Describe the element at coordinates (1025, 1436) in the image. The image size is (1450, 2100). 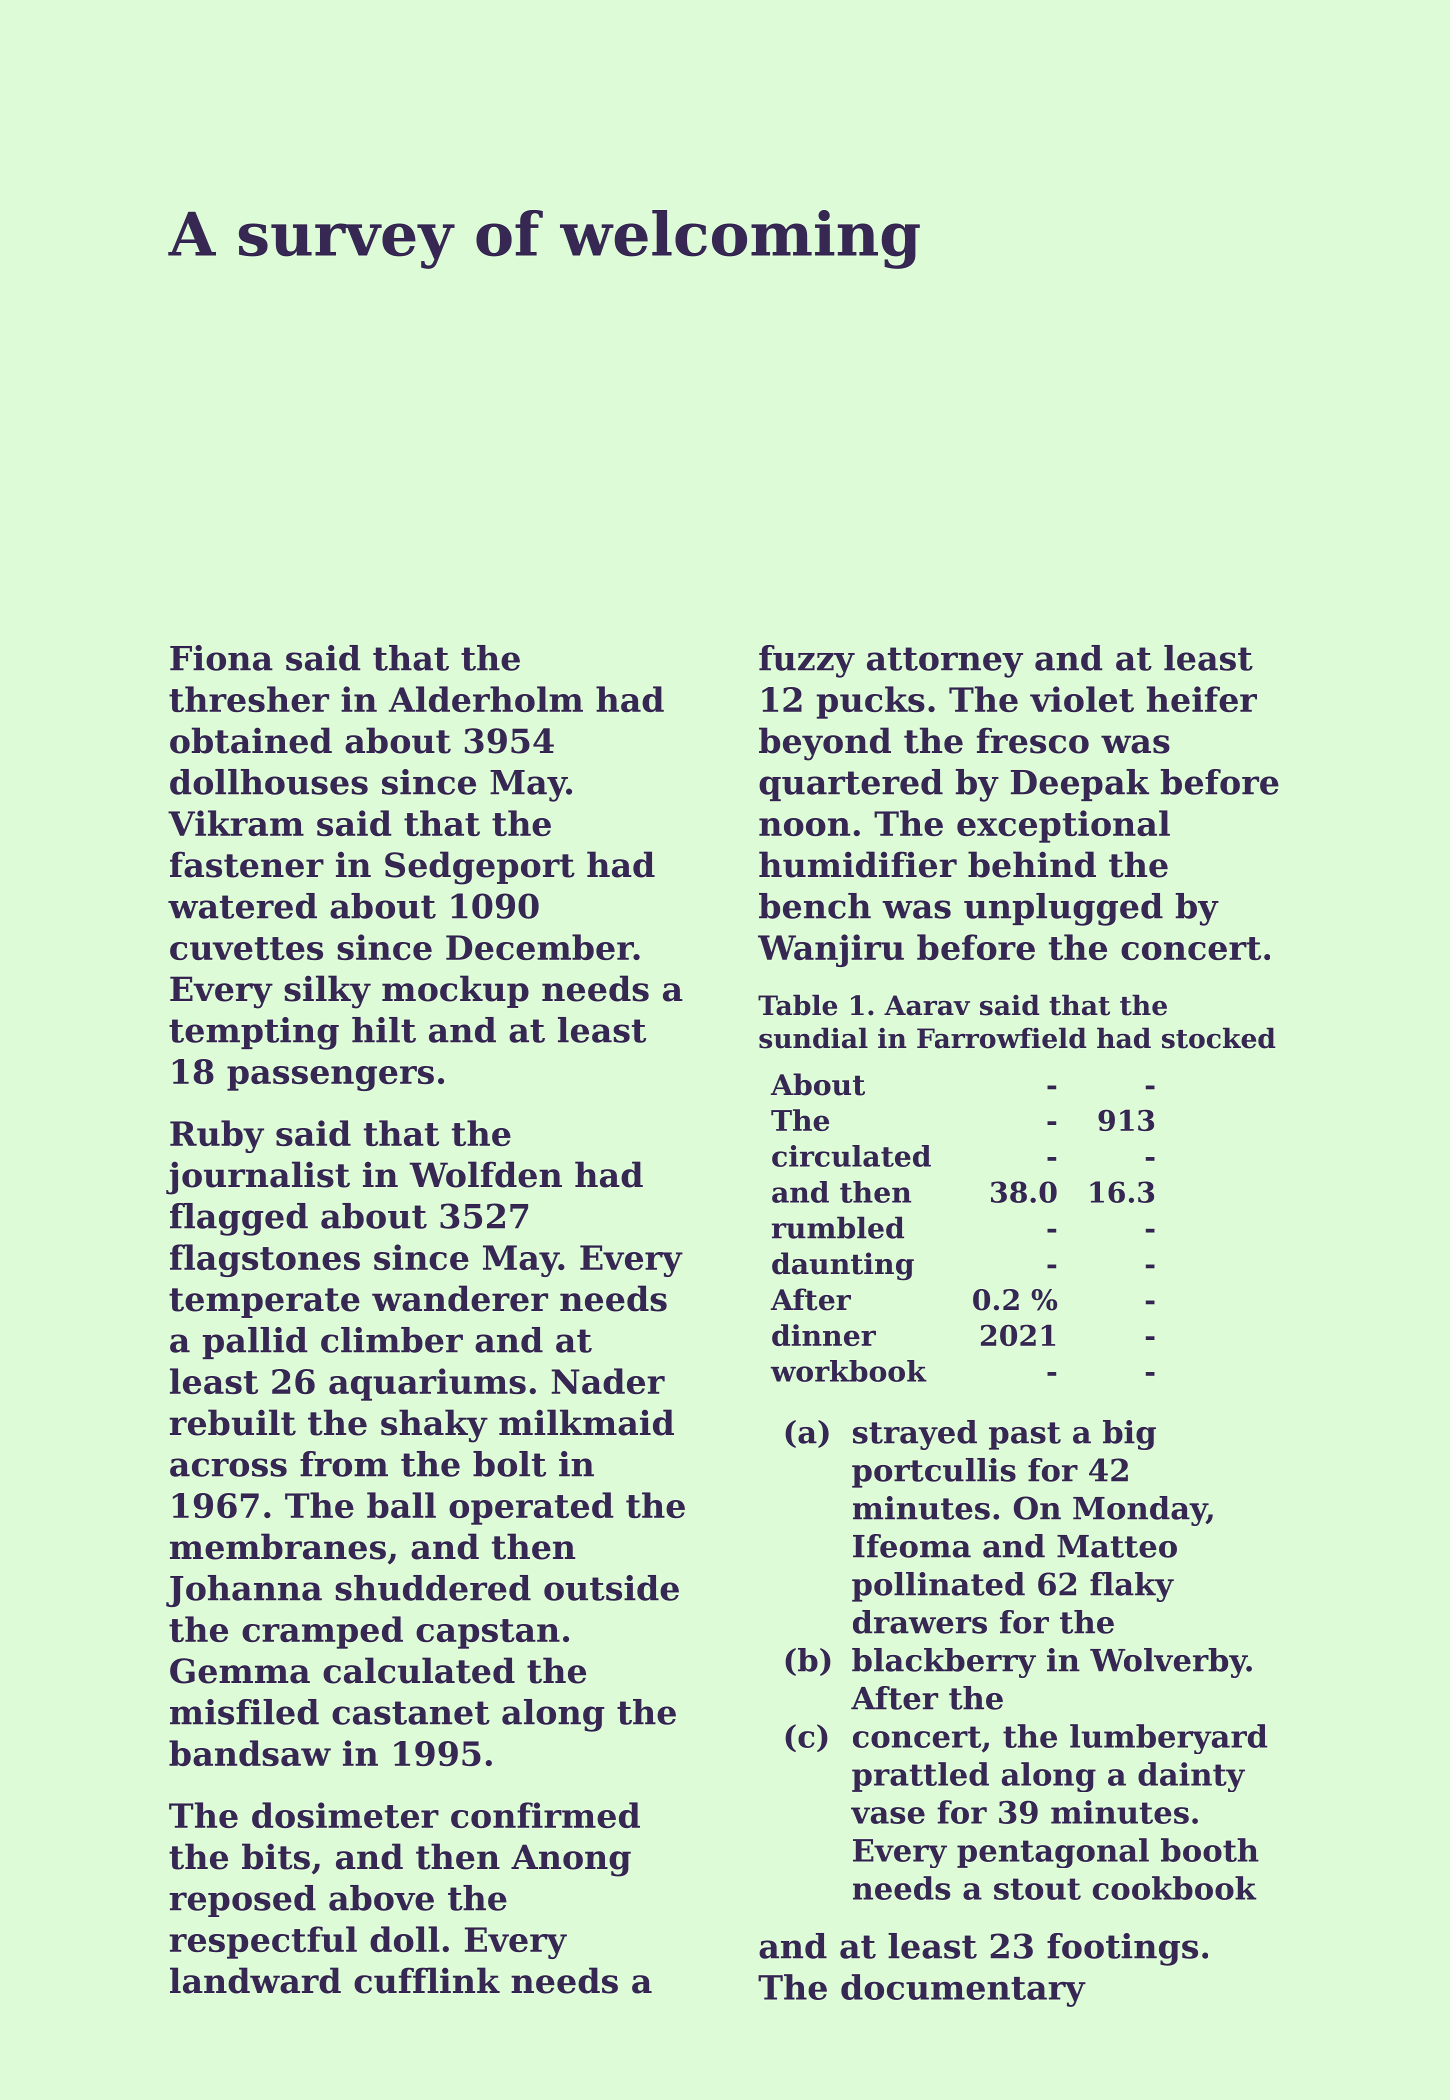
I see `past` at that location.
